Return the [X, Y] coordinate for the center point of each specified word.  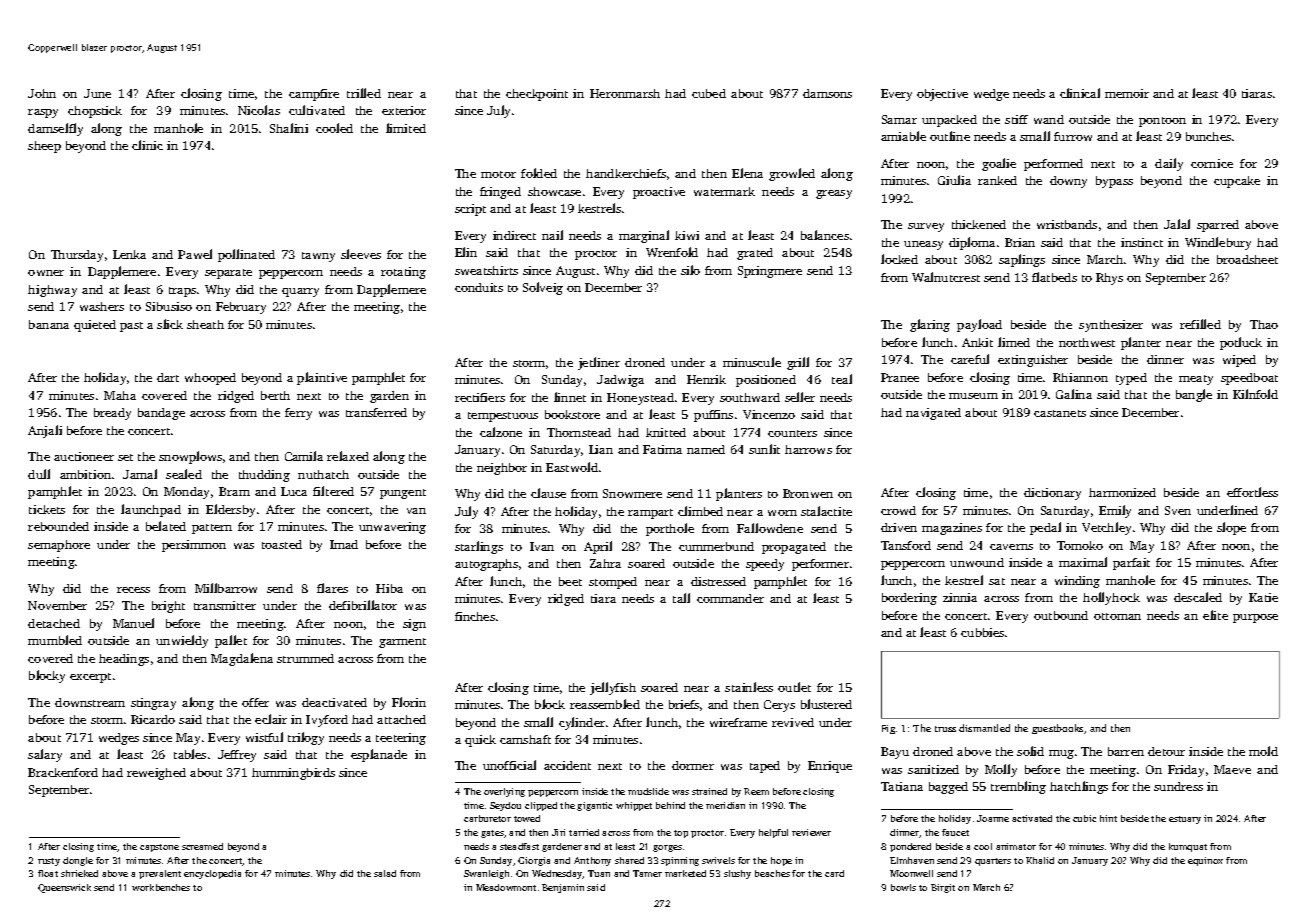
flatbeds [1054, 277]
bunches [1208, 136]
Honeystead [640, 399]
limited [406, 128]
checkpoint [537, 95]
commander [730, 598]
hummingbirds [293, 774]
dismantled [984, 728]
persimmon [194, 546]
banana [49, 324]
